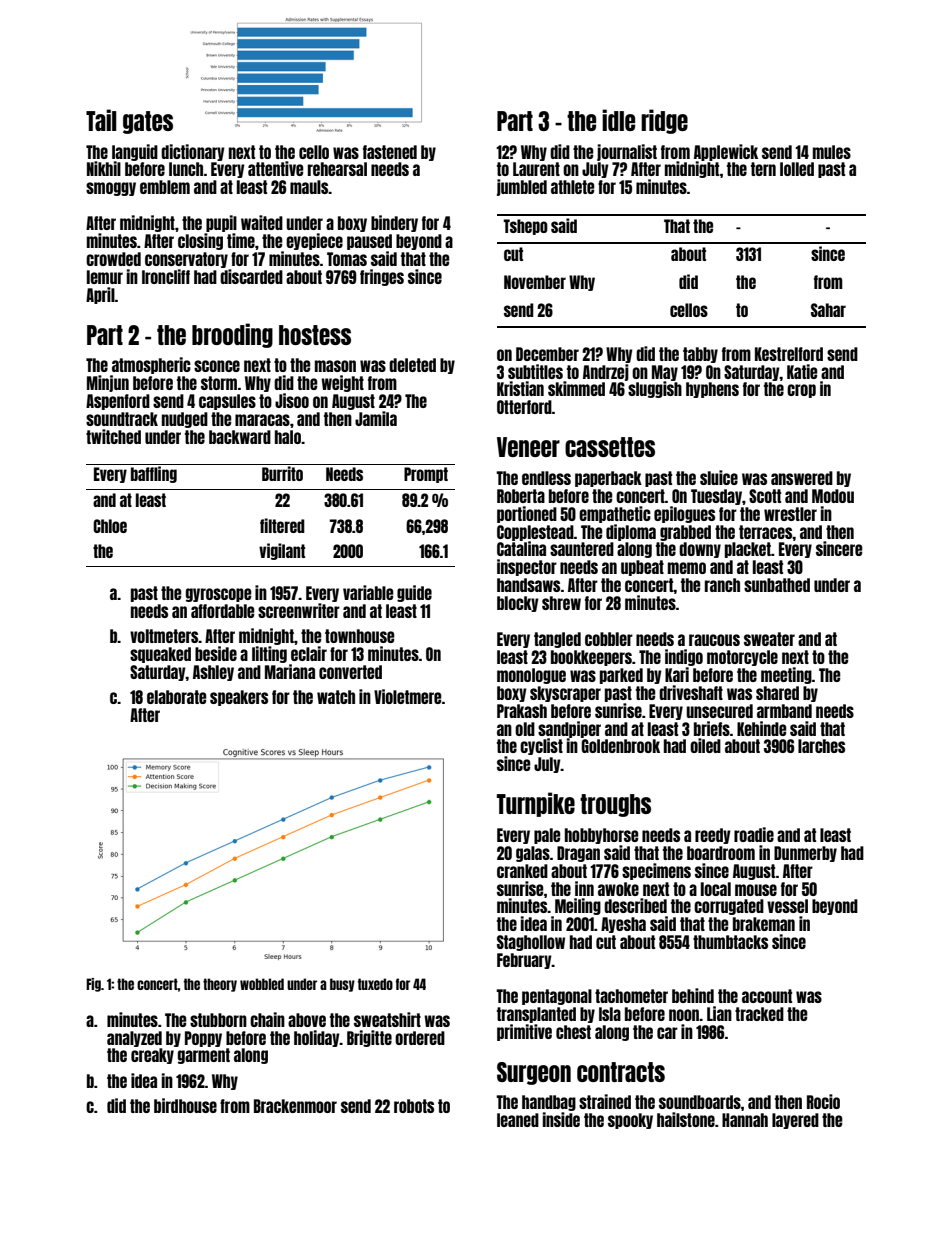  What do you see at coordinates (805, 854) in the screenshot?
I see `Dunmerby` at bounding box center [805, 854].
